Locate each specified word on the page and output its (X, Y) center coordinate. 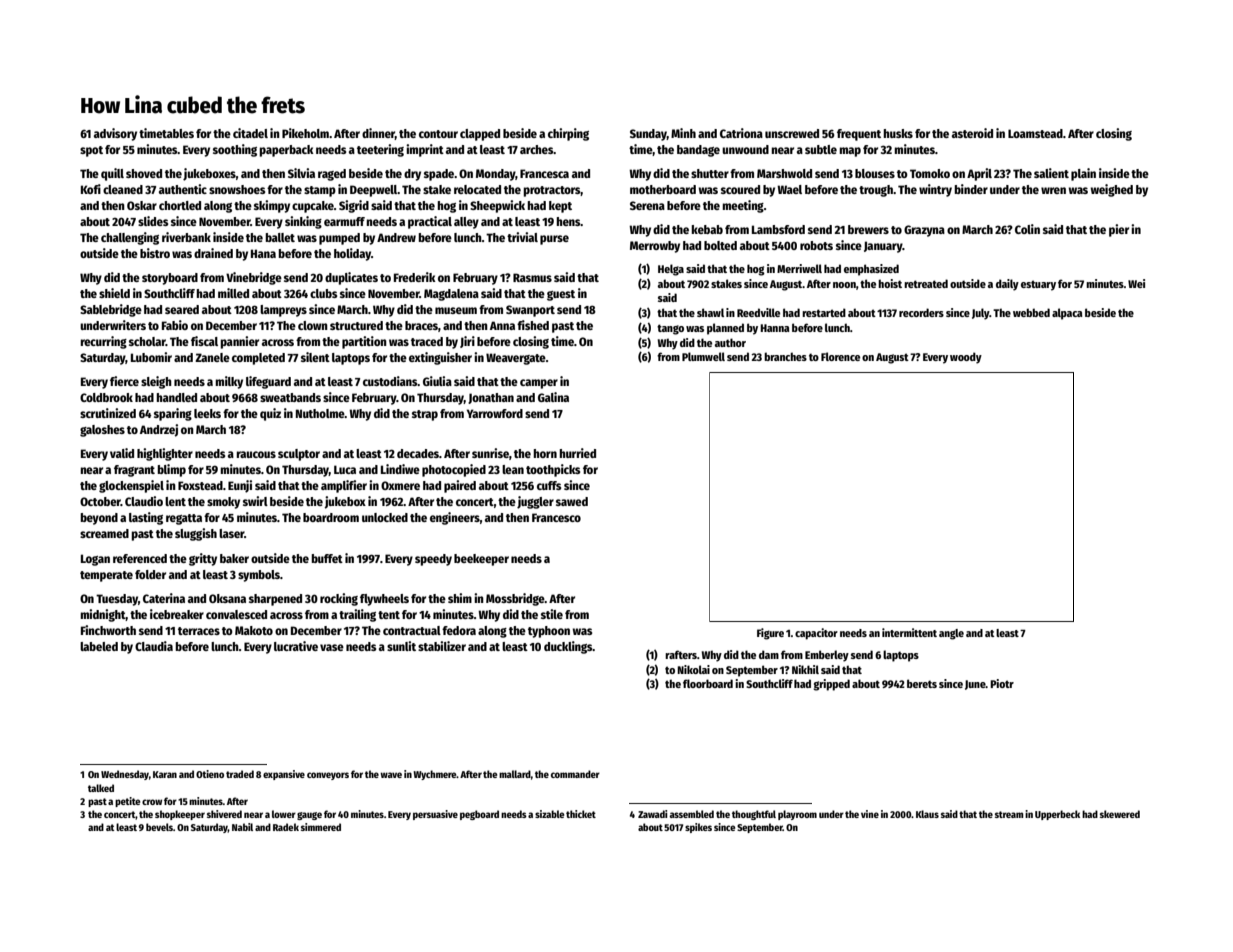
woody (966, 358)
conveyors (328, 776)
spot (91, 151)
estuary (1038, 285)
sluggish (196, 534)
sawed (572, 501)
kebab (707, 229)
